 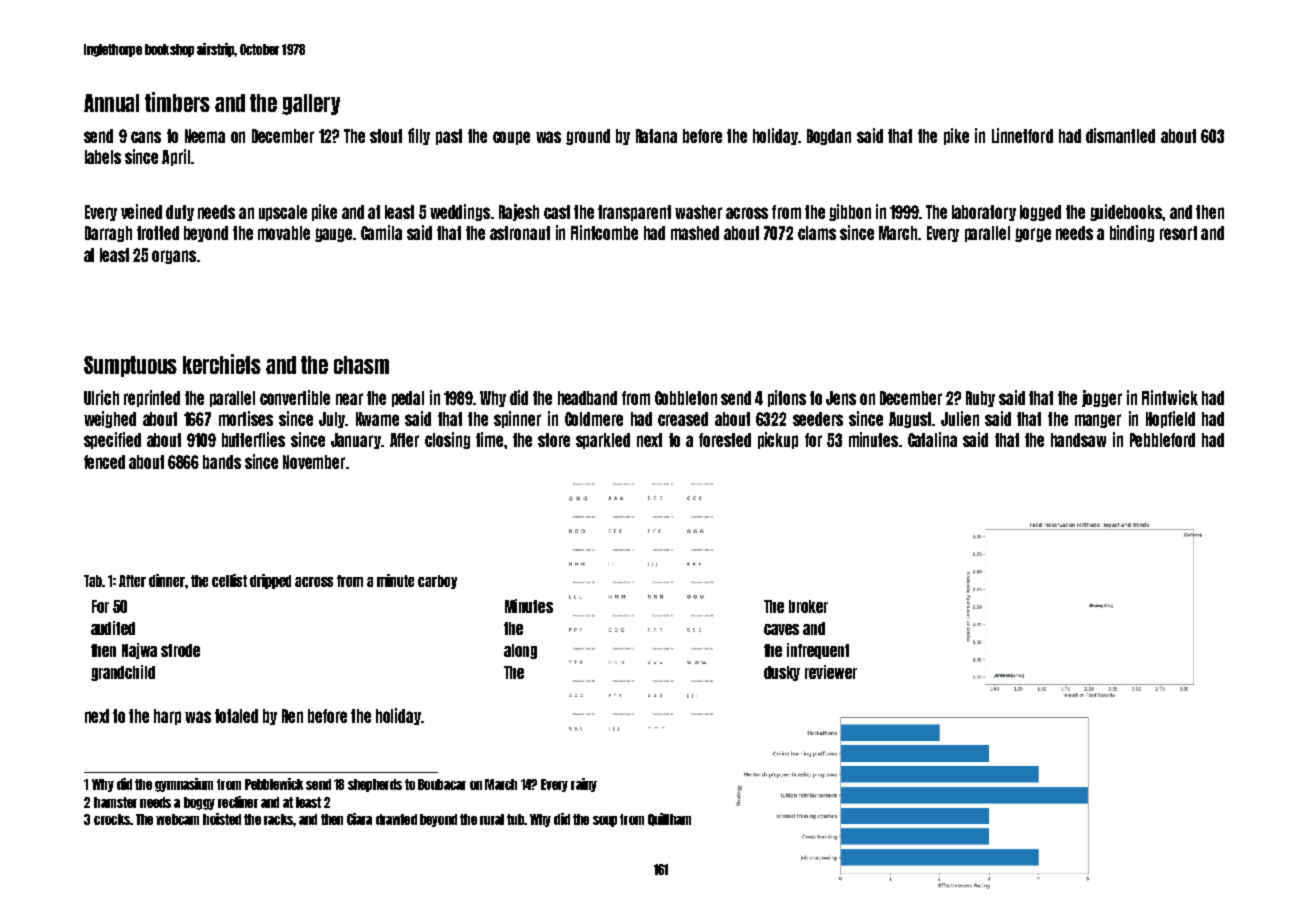 I want to click on clams, so click(x=817, y=233).
